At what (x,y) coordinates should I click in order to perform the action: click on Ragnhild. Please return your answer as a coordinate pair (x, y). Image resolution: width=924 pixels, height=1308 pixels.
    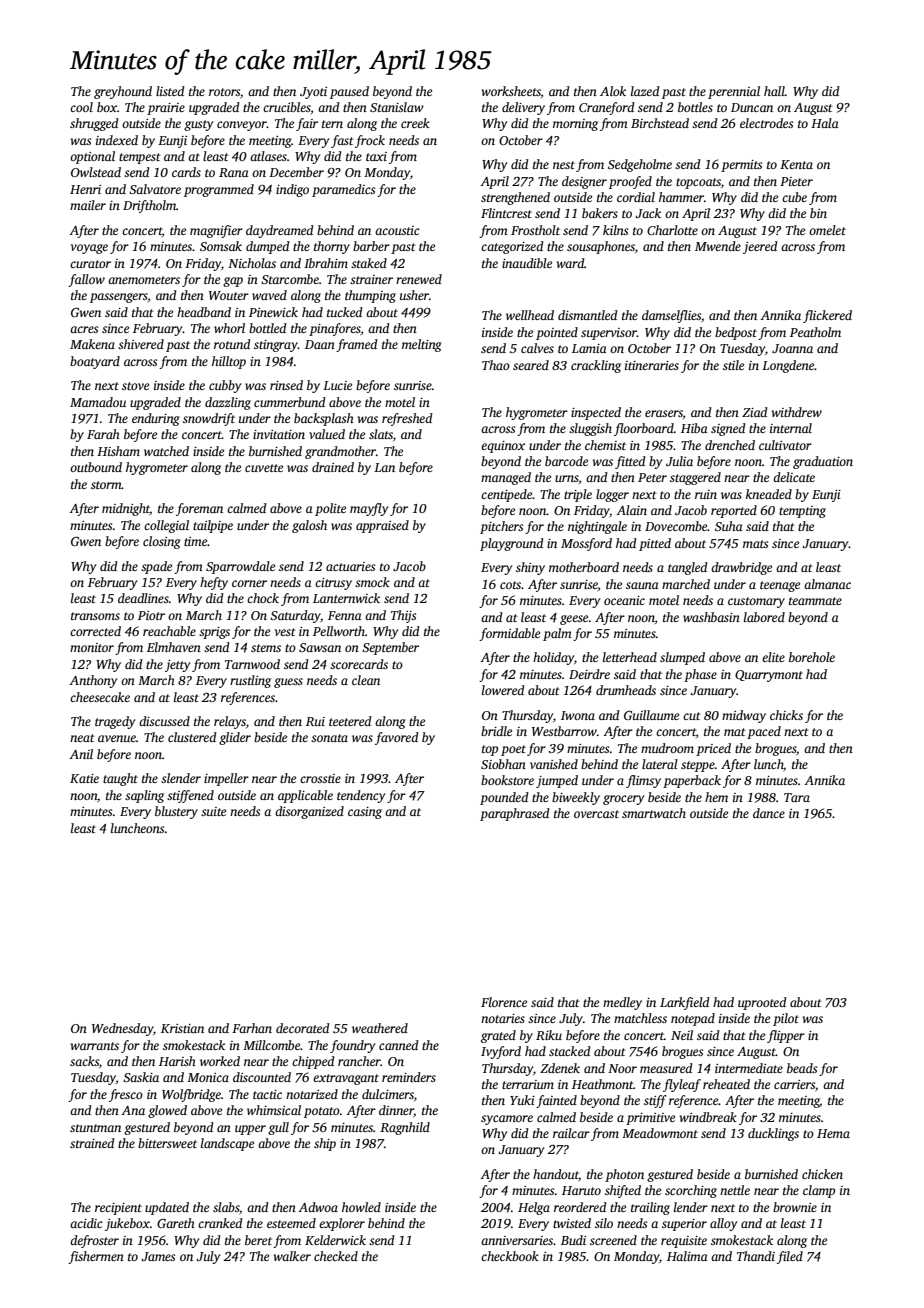
    Looking at the image, I should click on (405, 1128).
